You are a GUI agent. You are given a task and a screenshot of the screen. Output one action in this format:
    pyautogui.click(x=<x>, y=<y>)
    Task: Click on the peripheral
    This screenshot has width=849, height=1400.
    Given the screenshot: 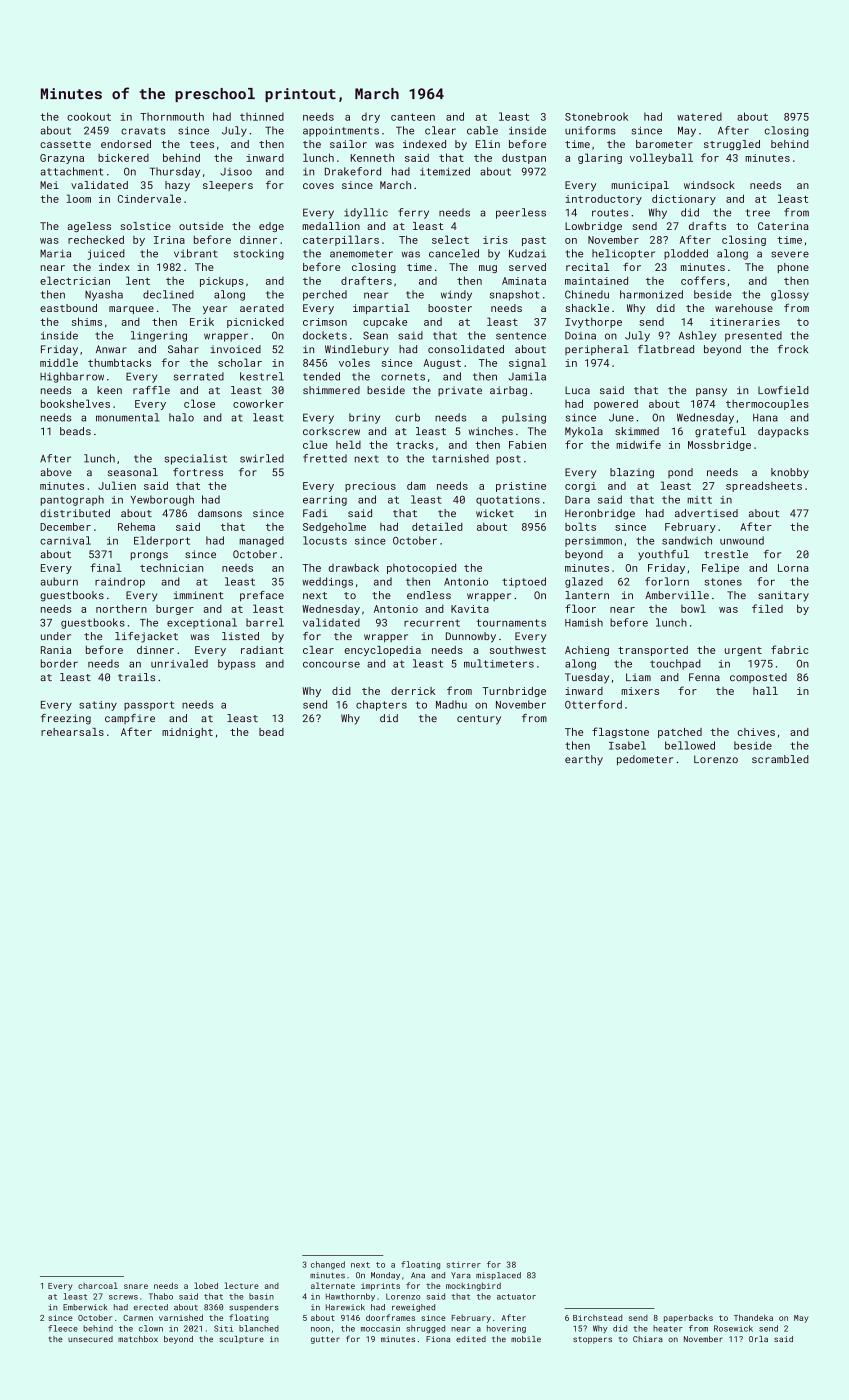 What is the action you would take?
    pyautogui.click(x=597, y=350)
